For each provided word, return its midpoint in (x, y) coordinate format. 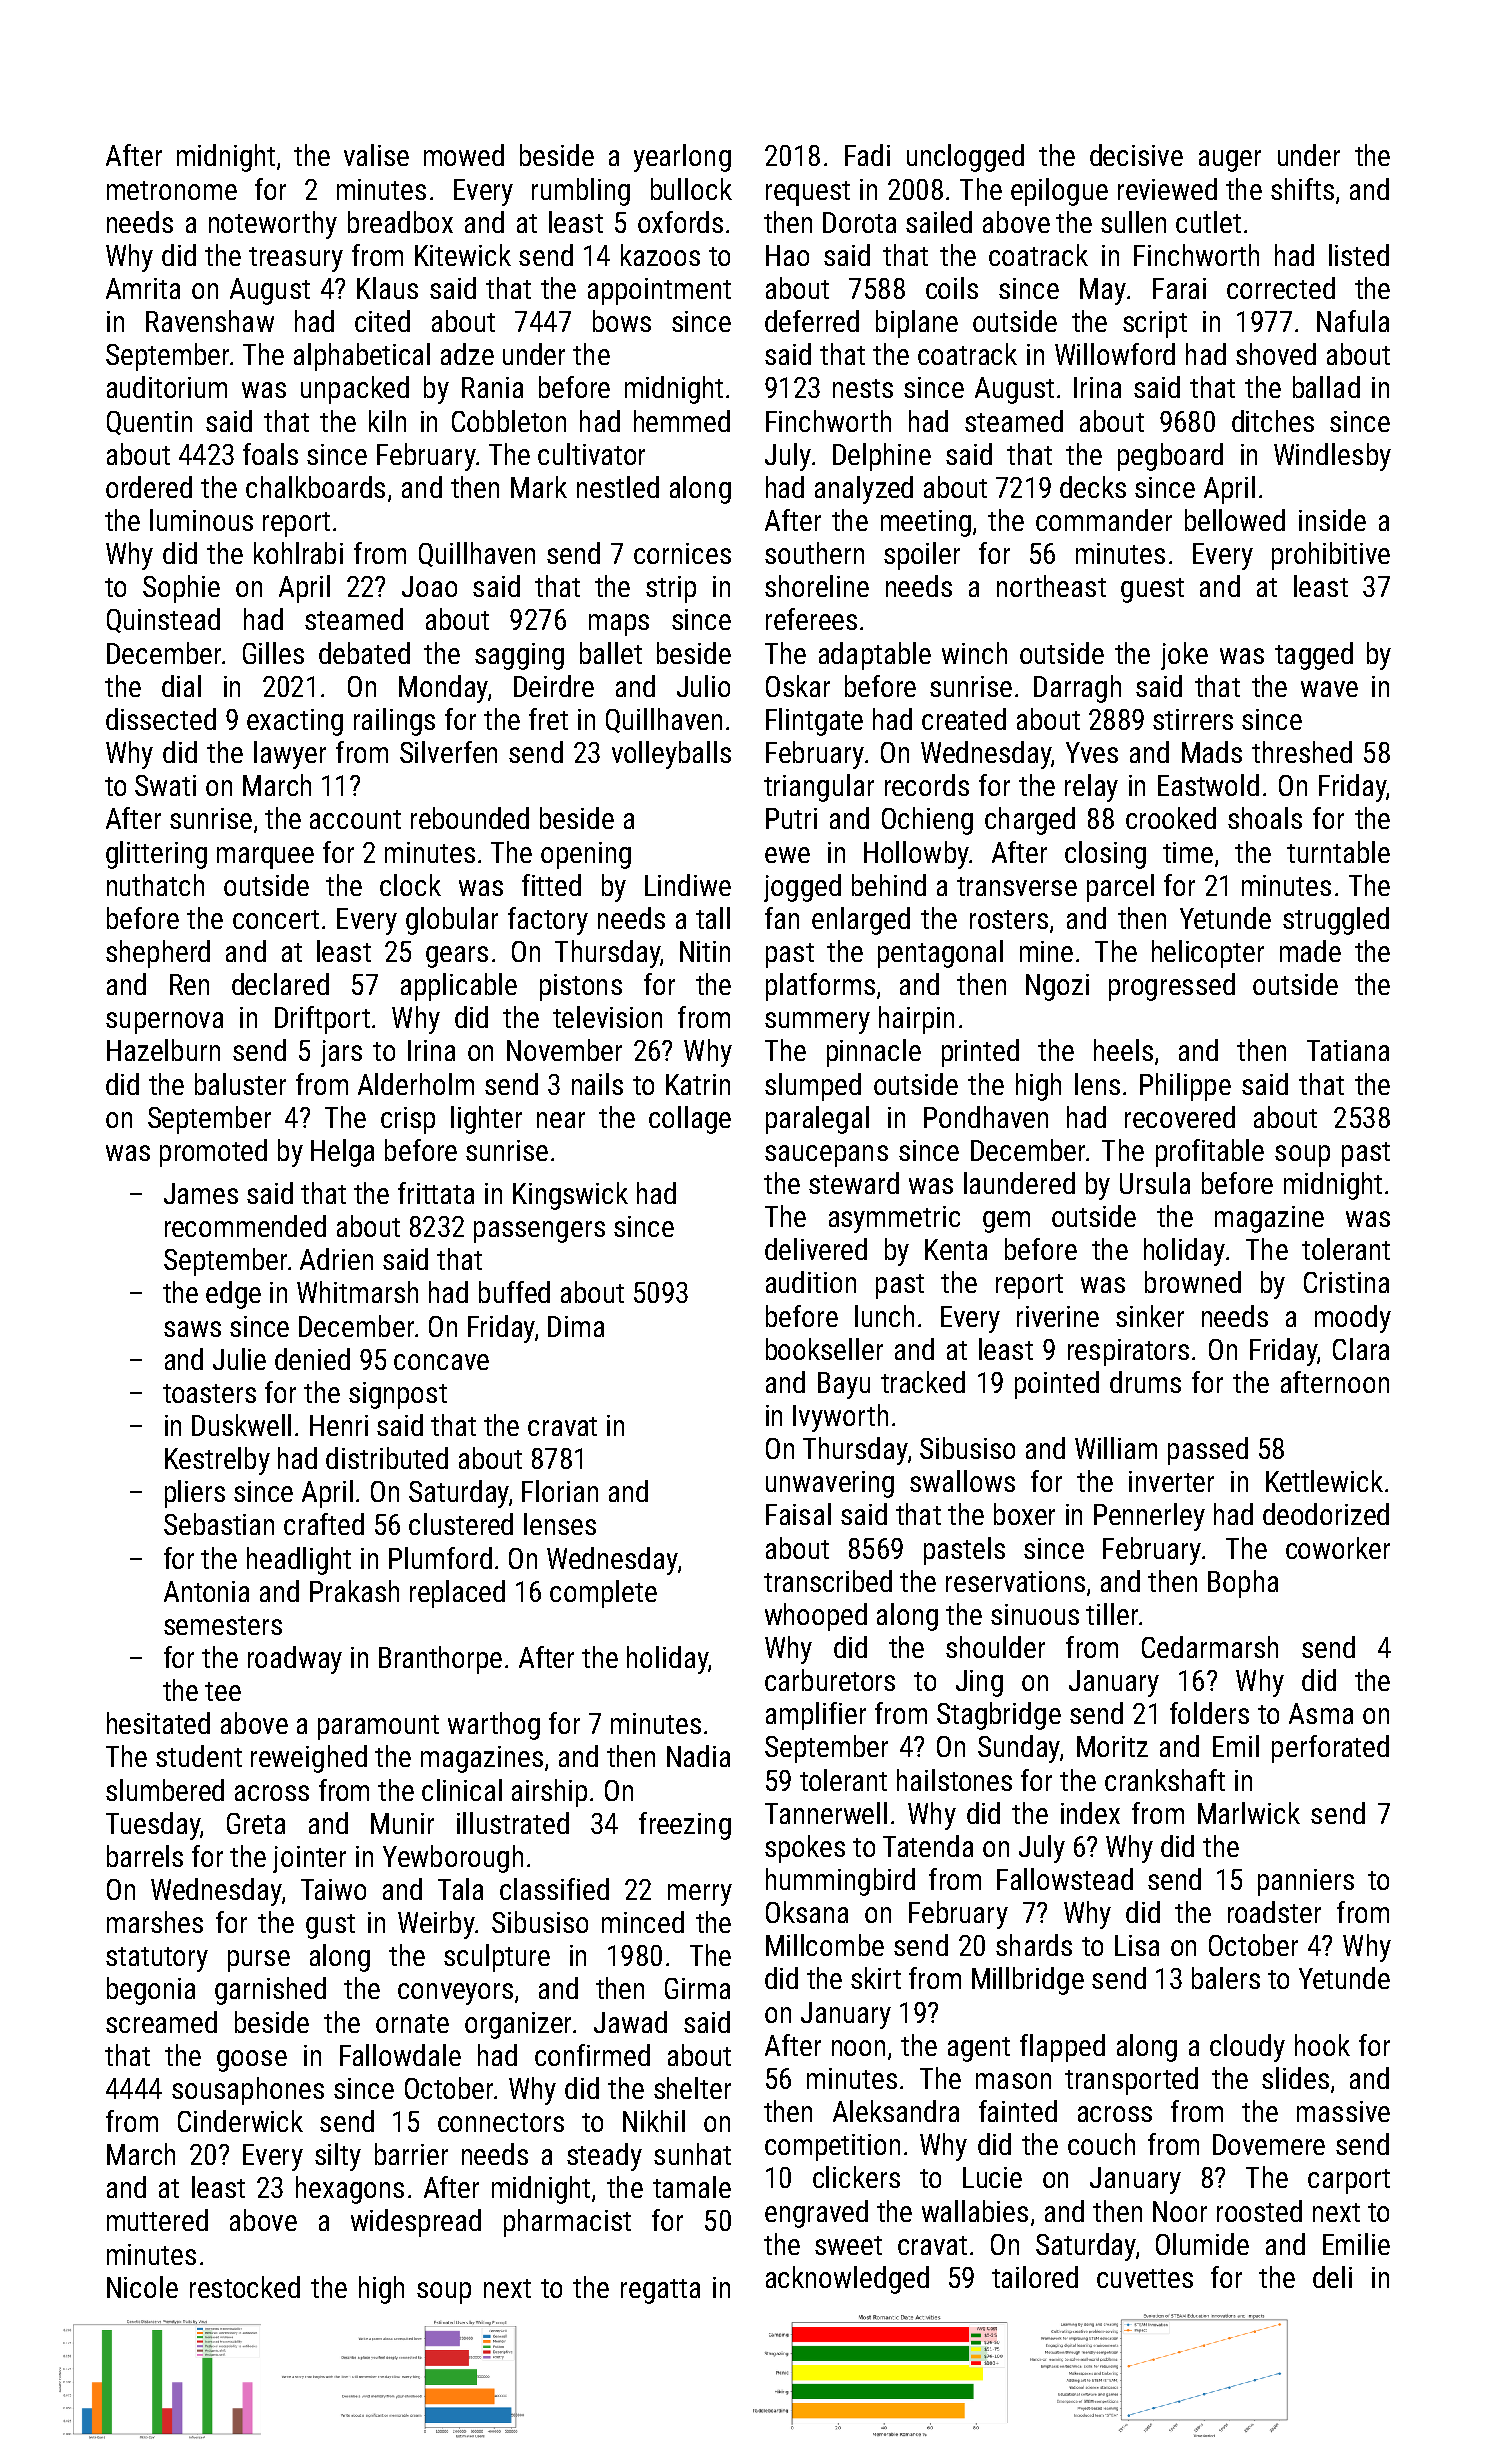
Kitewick (463, 255)
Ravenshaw (210, 321)
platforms (820, 987)
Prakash (354, 1591)
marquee (265, 858)
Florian (560, 1491)
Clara (1361, 1349)
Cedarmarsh (1210, 1647)
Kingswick (570, 1196)
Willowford (1115, 354)
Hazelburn (163, 1050)
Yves (1092, 752)
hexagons (350, 2190)
